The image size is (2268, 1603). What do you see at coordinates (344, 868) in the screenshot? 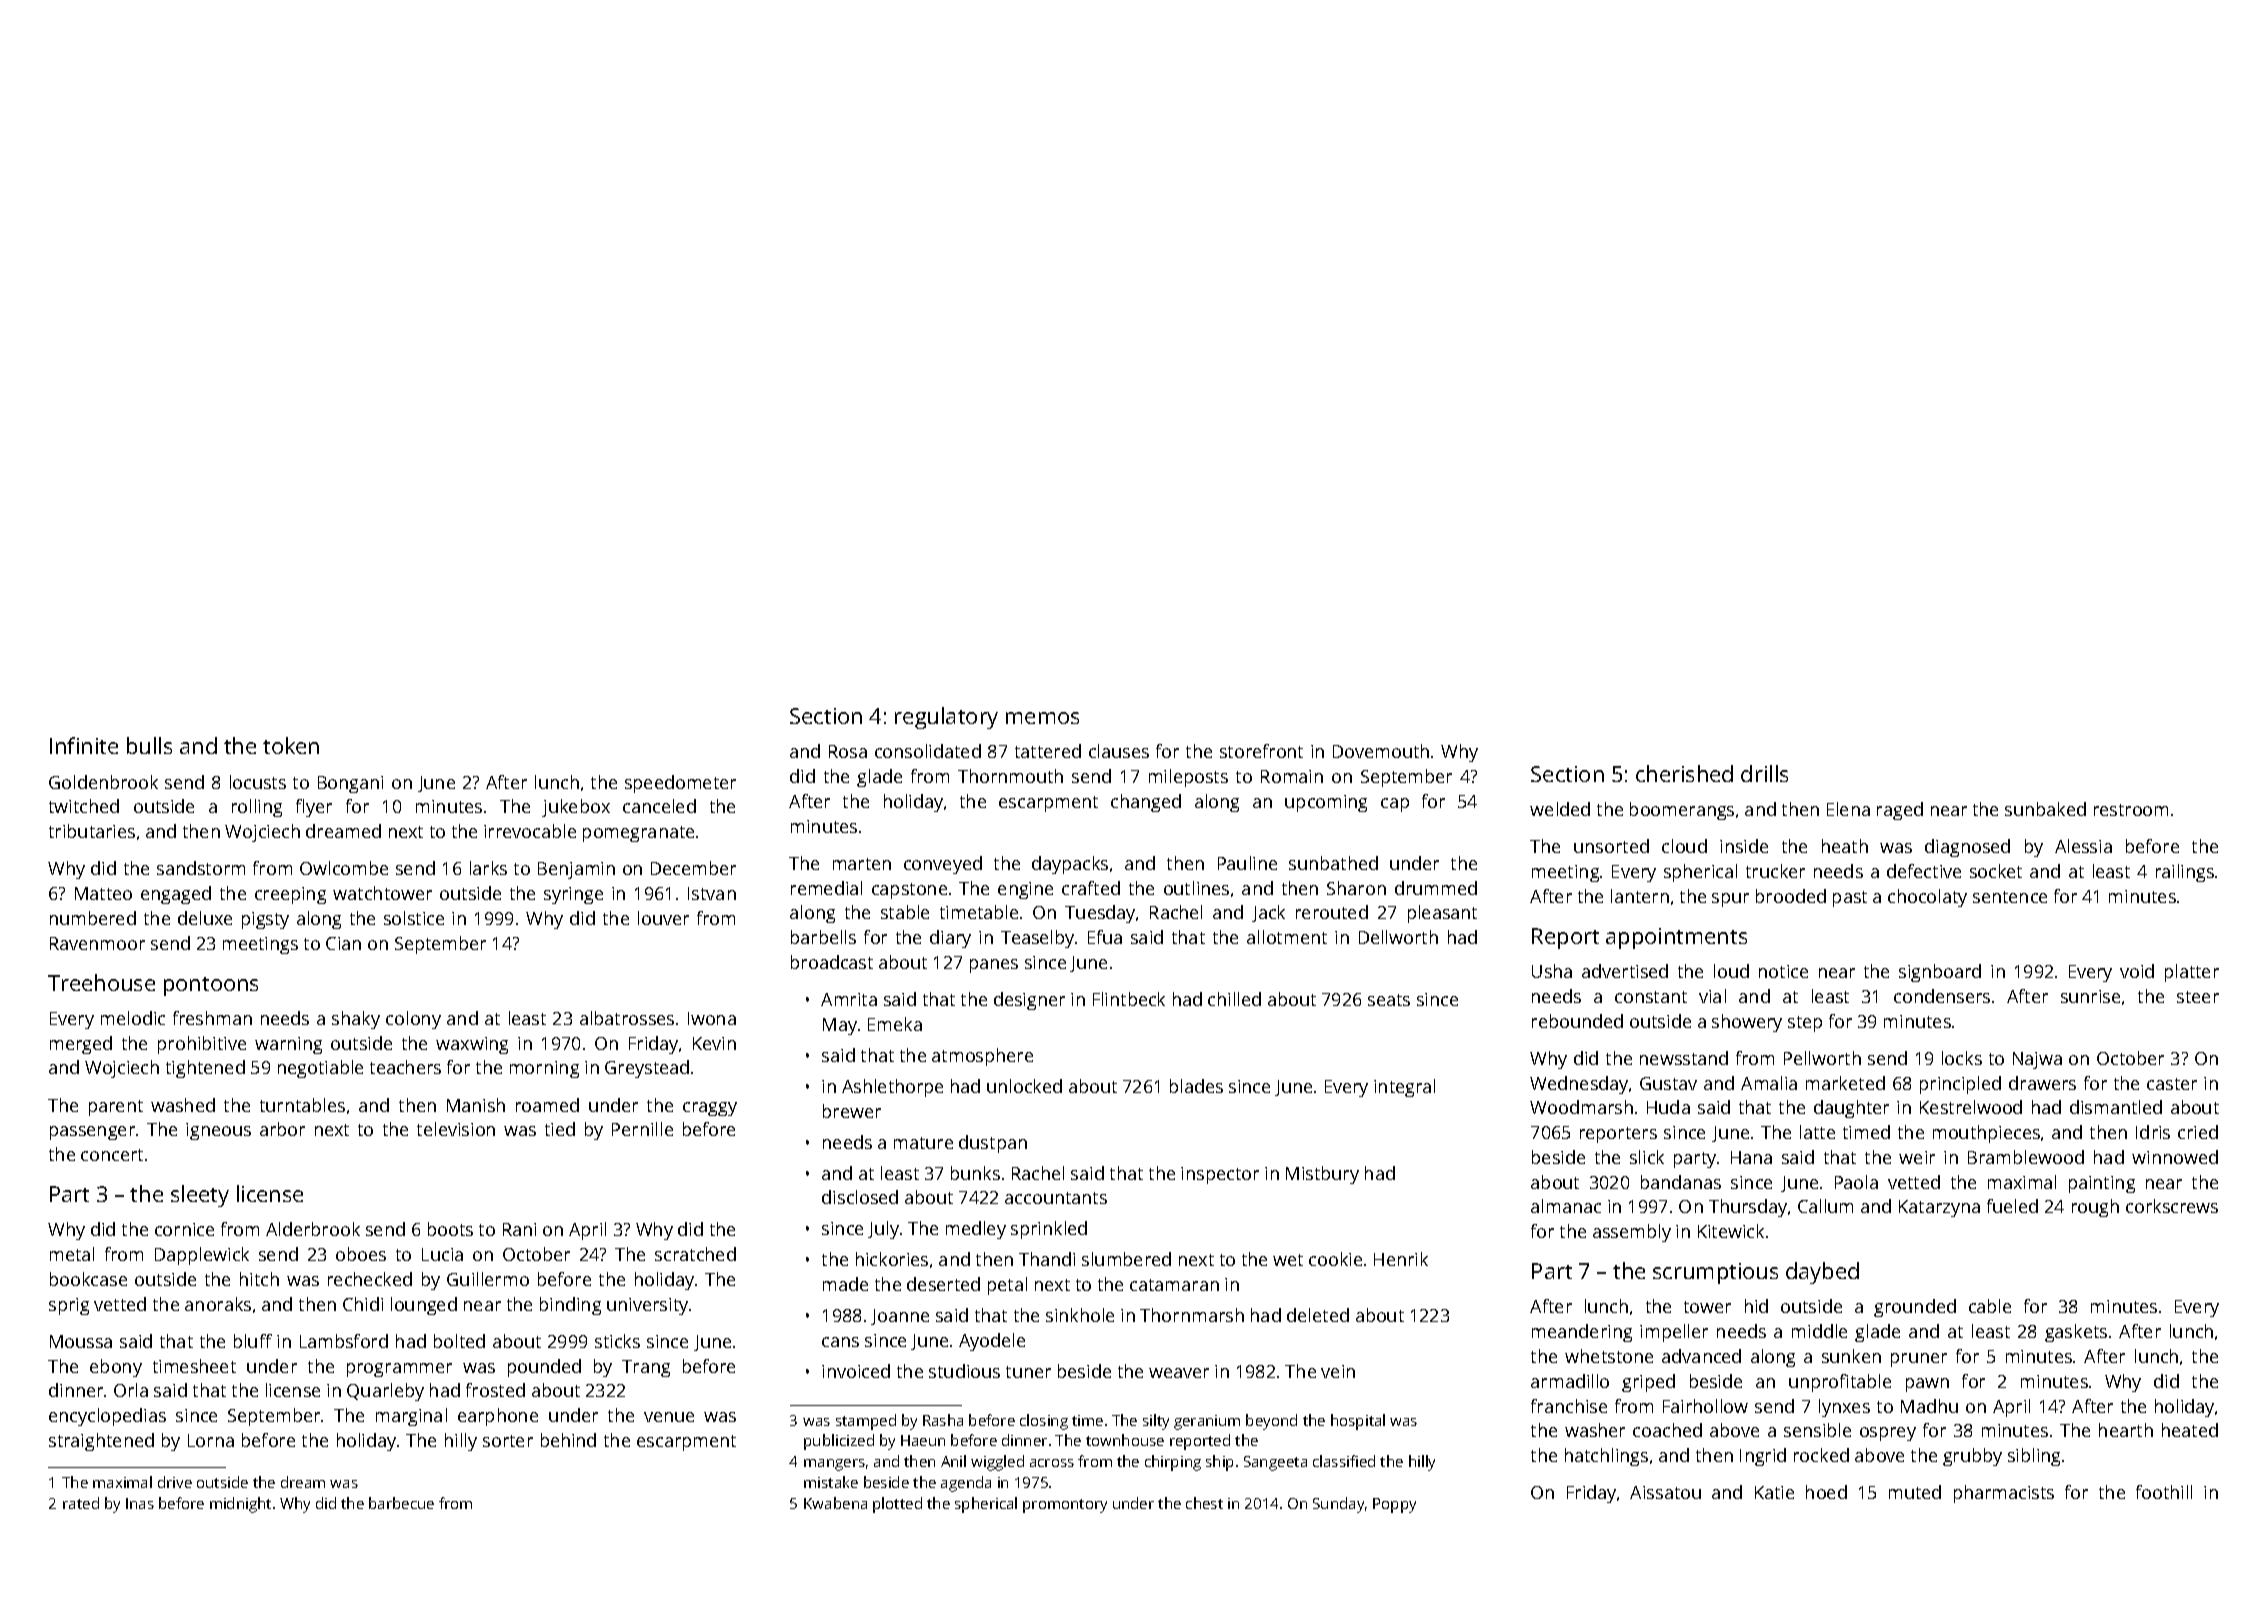
I see `Owlcombe` at bounding box center [344, 868].
